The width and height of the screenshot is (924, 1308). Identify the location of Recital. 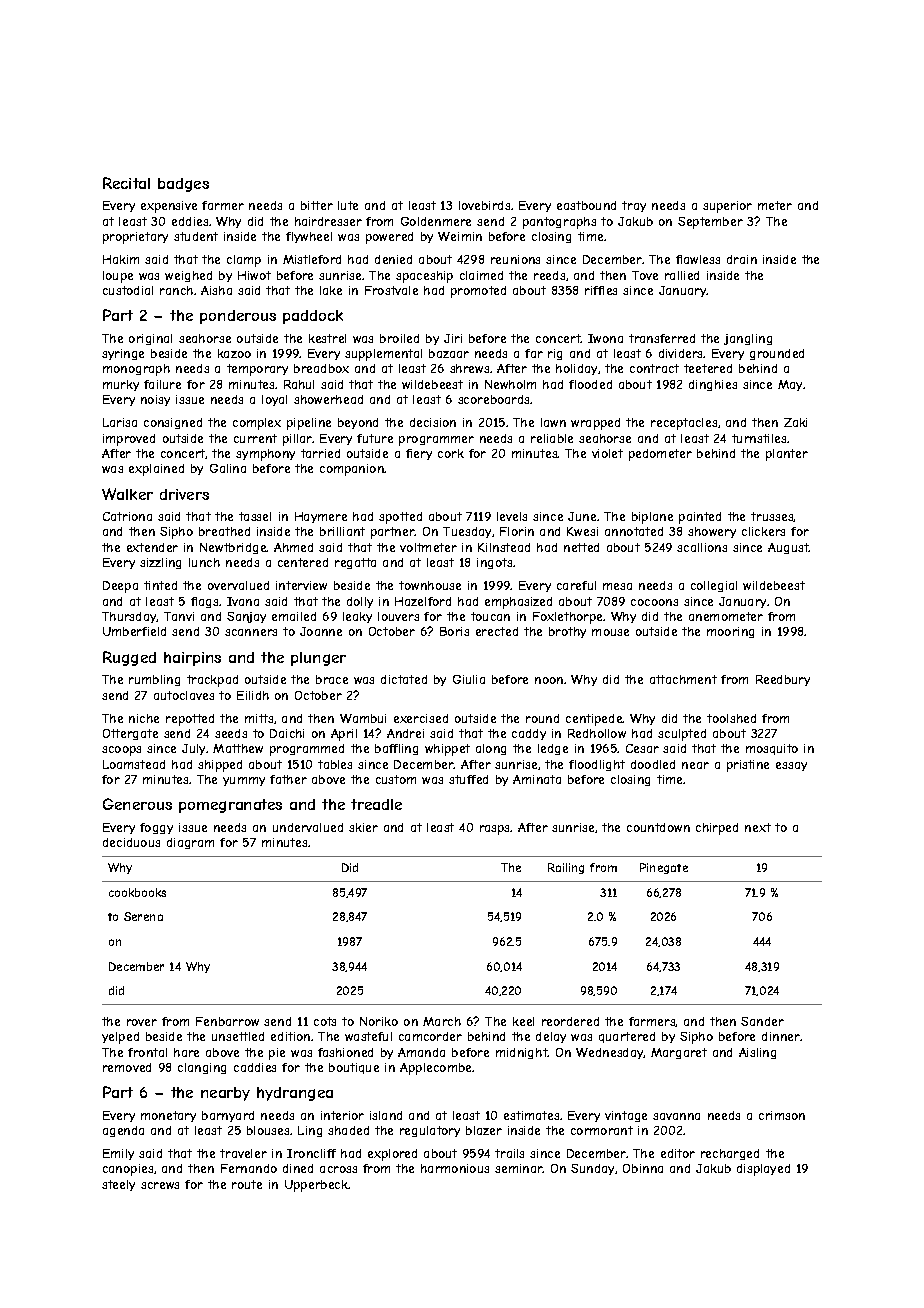
(126, 183).
